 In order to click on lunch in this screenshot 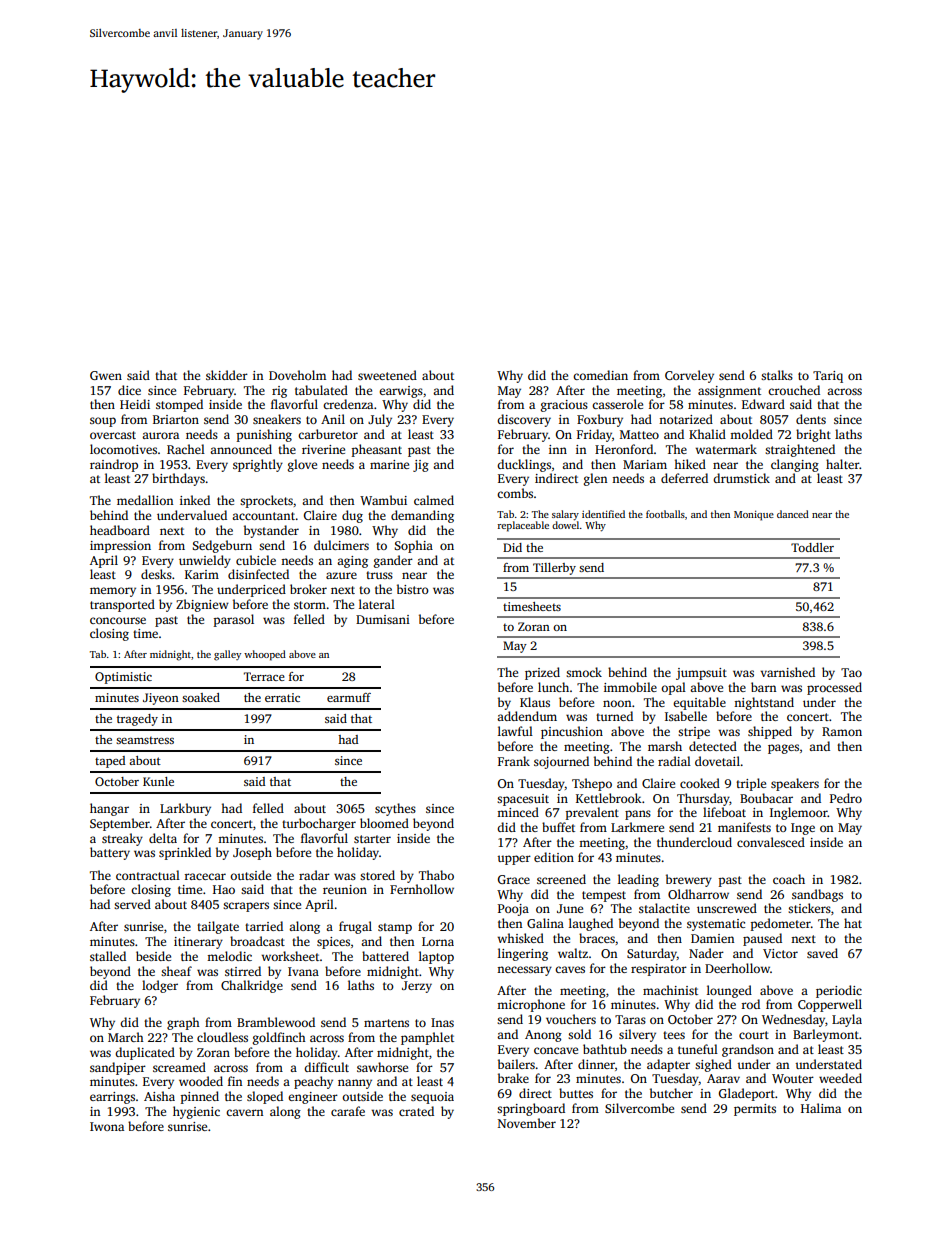, I will do `click(553, 687)`.
